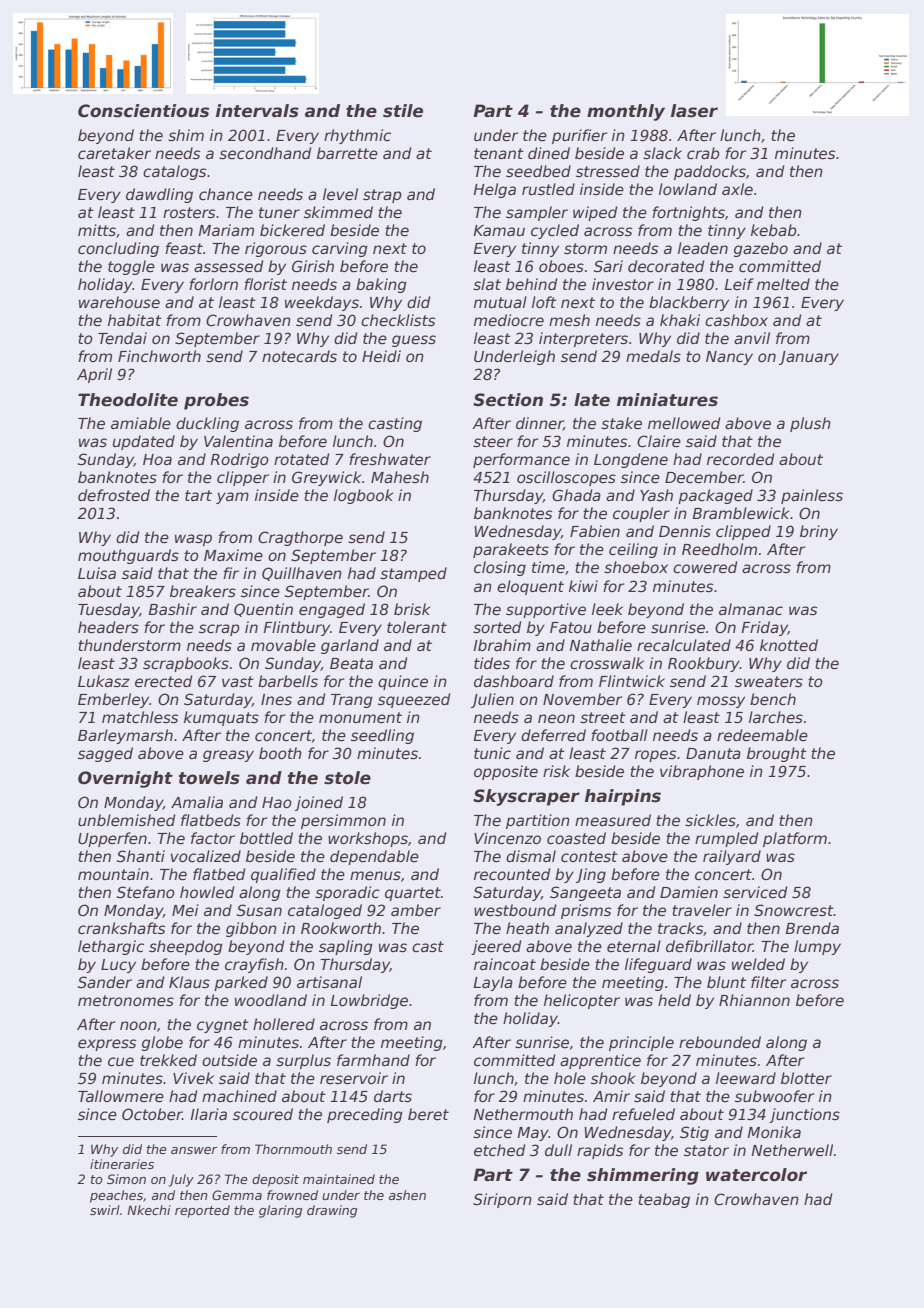 The image size is (924, 1308). Describe the element at coordinates (521, 460) in the page. I see `performance` at that location.
